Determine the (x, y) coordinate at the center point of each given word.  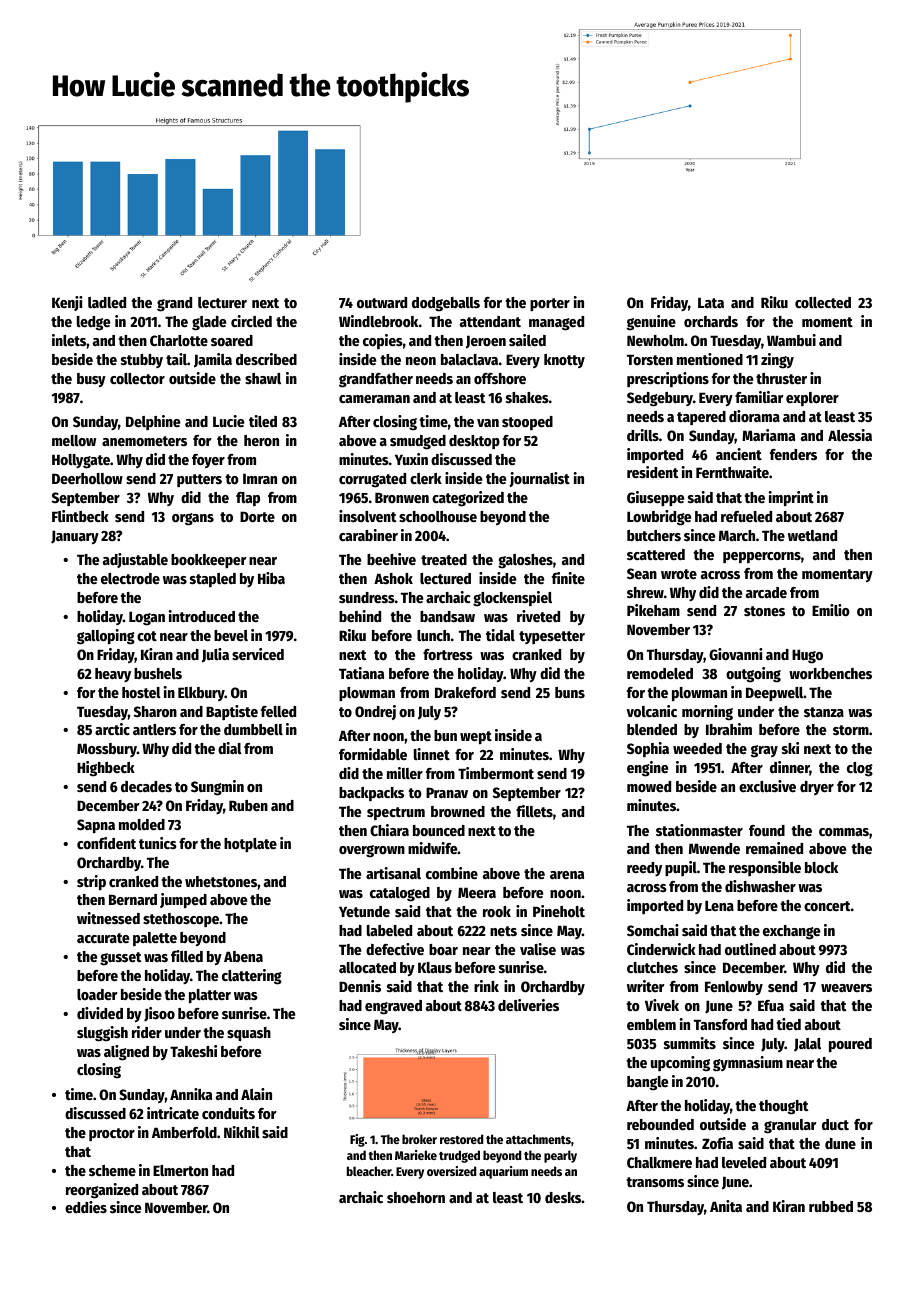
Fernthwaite (732, 472)
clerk (426, 478)
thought (784, 1107)
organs (193, 519)
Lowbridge (659, 518)
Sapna (96, 826)
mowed (649, 786)
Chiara (389, 830)
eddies (86, 1207)
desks (563, 1197)
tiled (263, 421)
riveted (538, 616)
